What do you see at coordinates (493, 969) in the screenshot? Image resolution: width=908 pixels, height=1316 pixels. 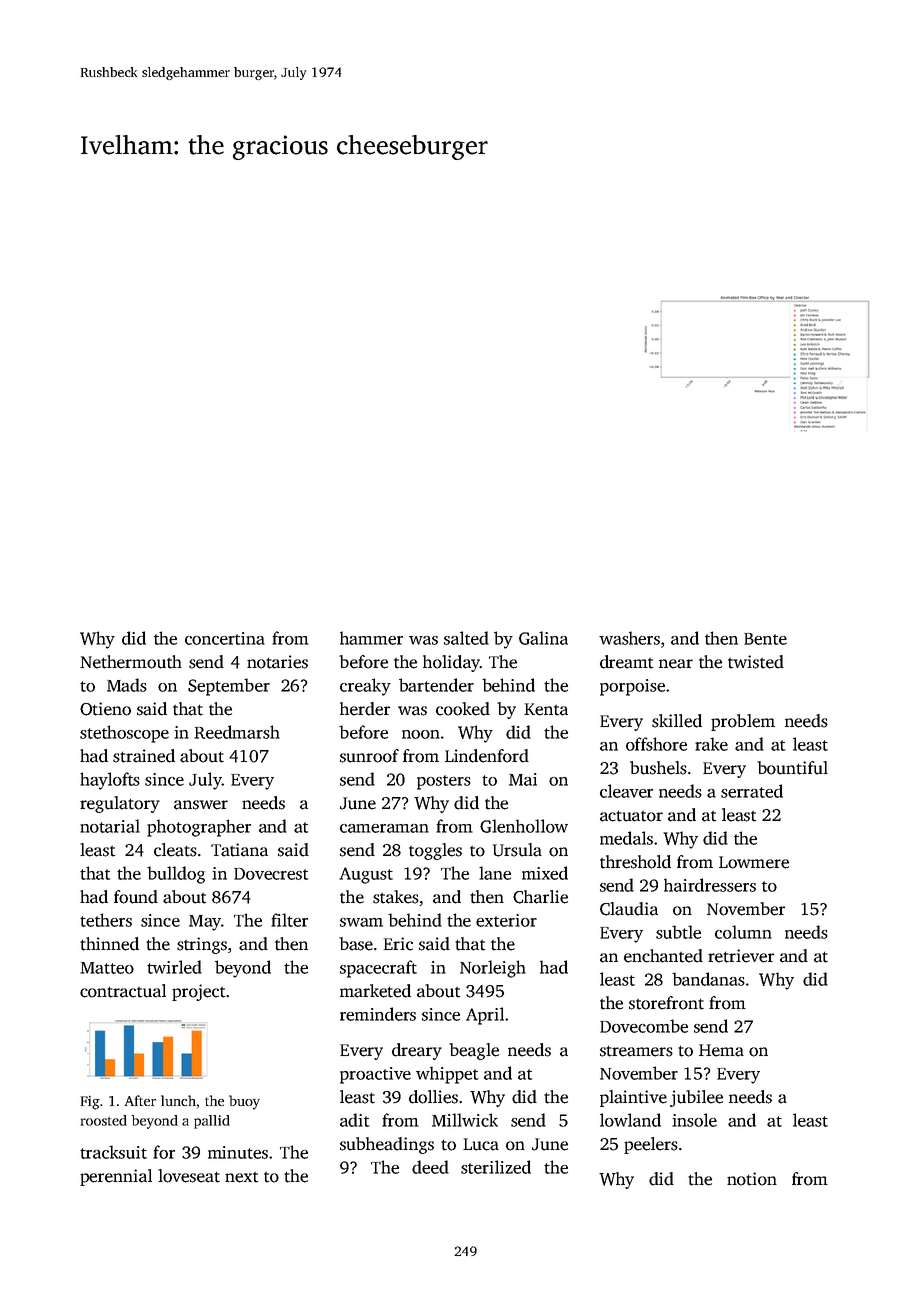 I see `Norleigh` at bounding box center [493, 969].
